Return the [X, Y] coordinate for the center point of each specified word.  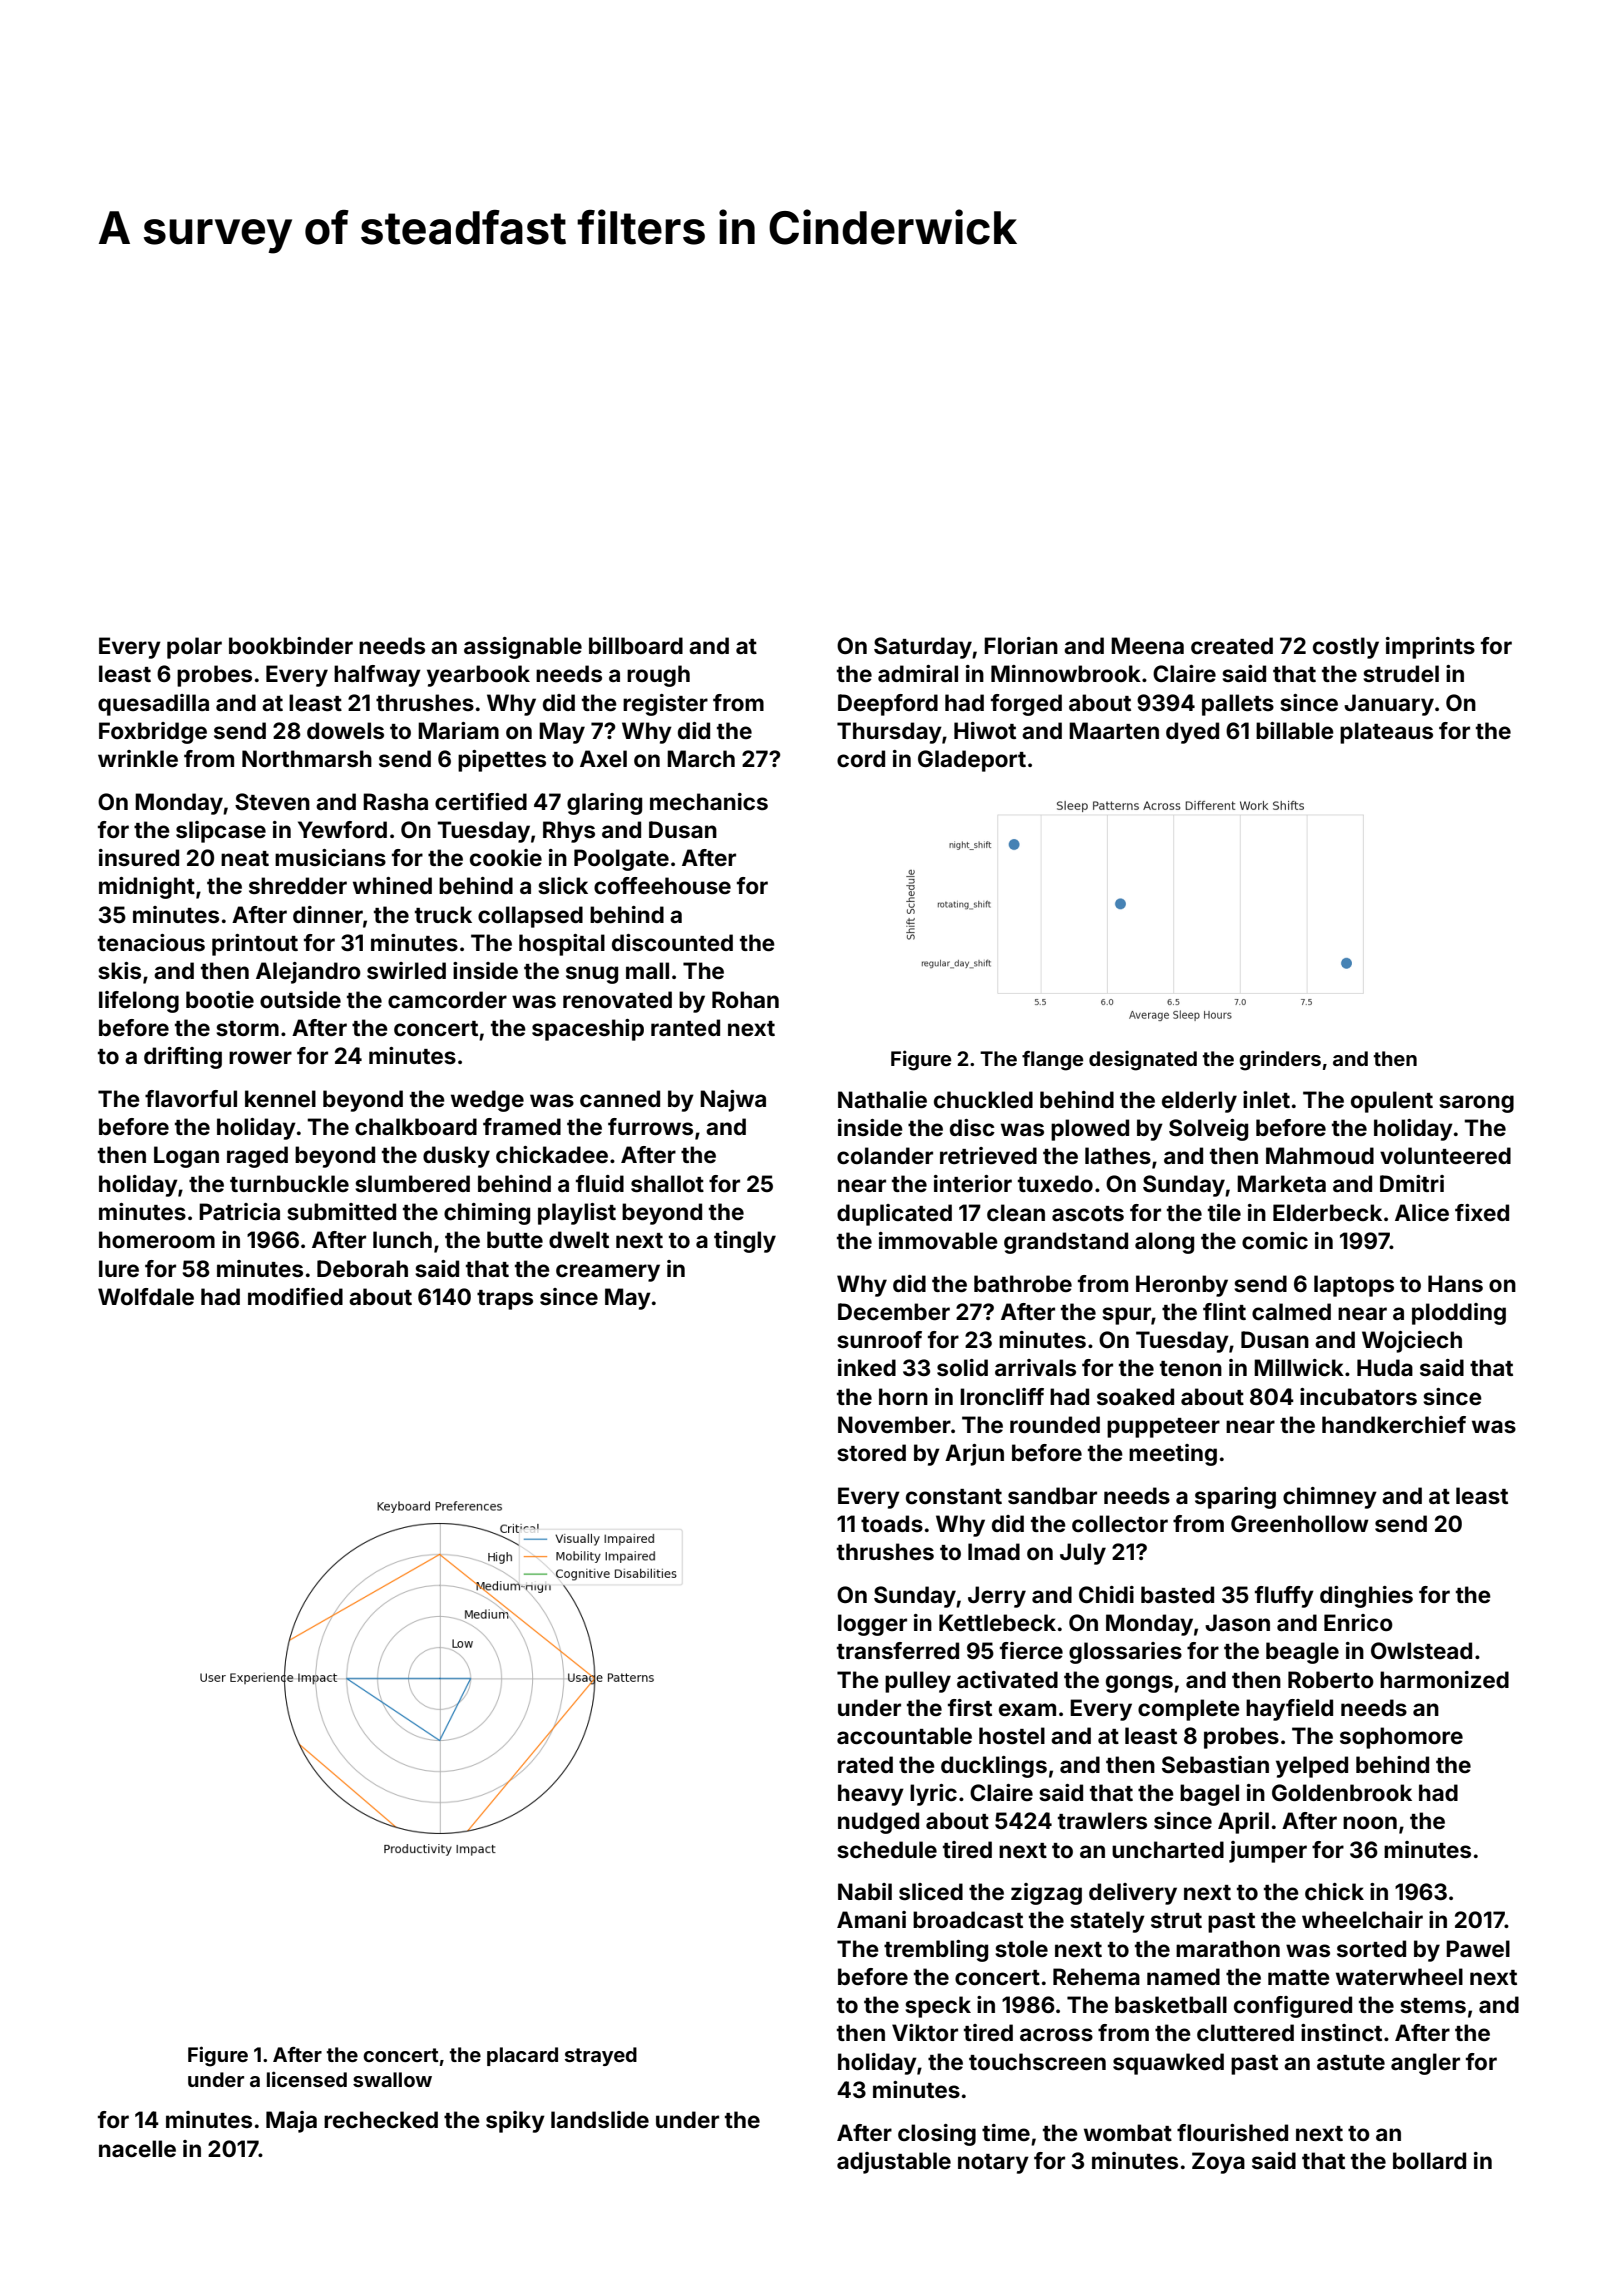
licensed [307, 2079]
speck [938, 2007]
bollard [1429, 2160]
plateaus [1386, 733]
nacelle [137, 2148]
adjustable [894, 2163]
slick [563, 885]
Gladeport [972, 761]
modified [295, 1296]
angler [1425, 2064]
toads [892, 1523]
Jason [1237, 1622]
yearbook [478, 676]
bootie [220, 999]
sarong [1476, 1104]
